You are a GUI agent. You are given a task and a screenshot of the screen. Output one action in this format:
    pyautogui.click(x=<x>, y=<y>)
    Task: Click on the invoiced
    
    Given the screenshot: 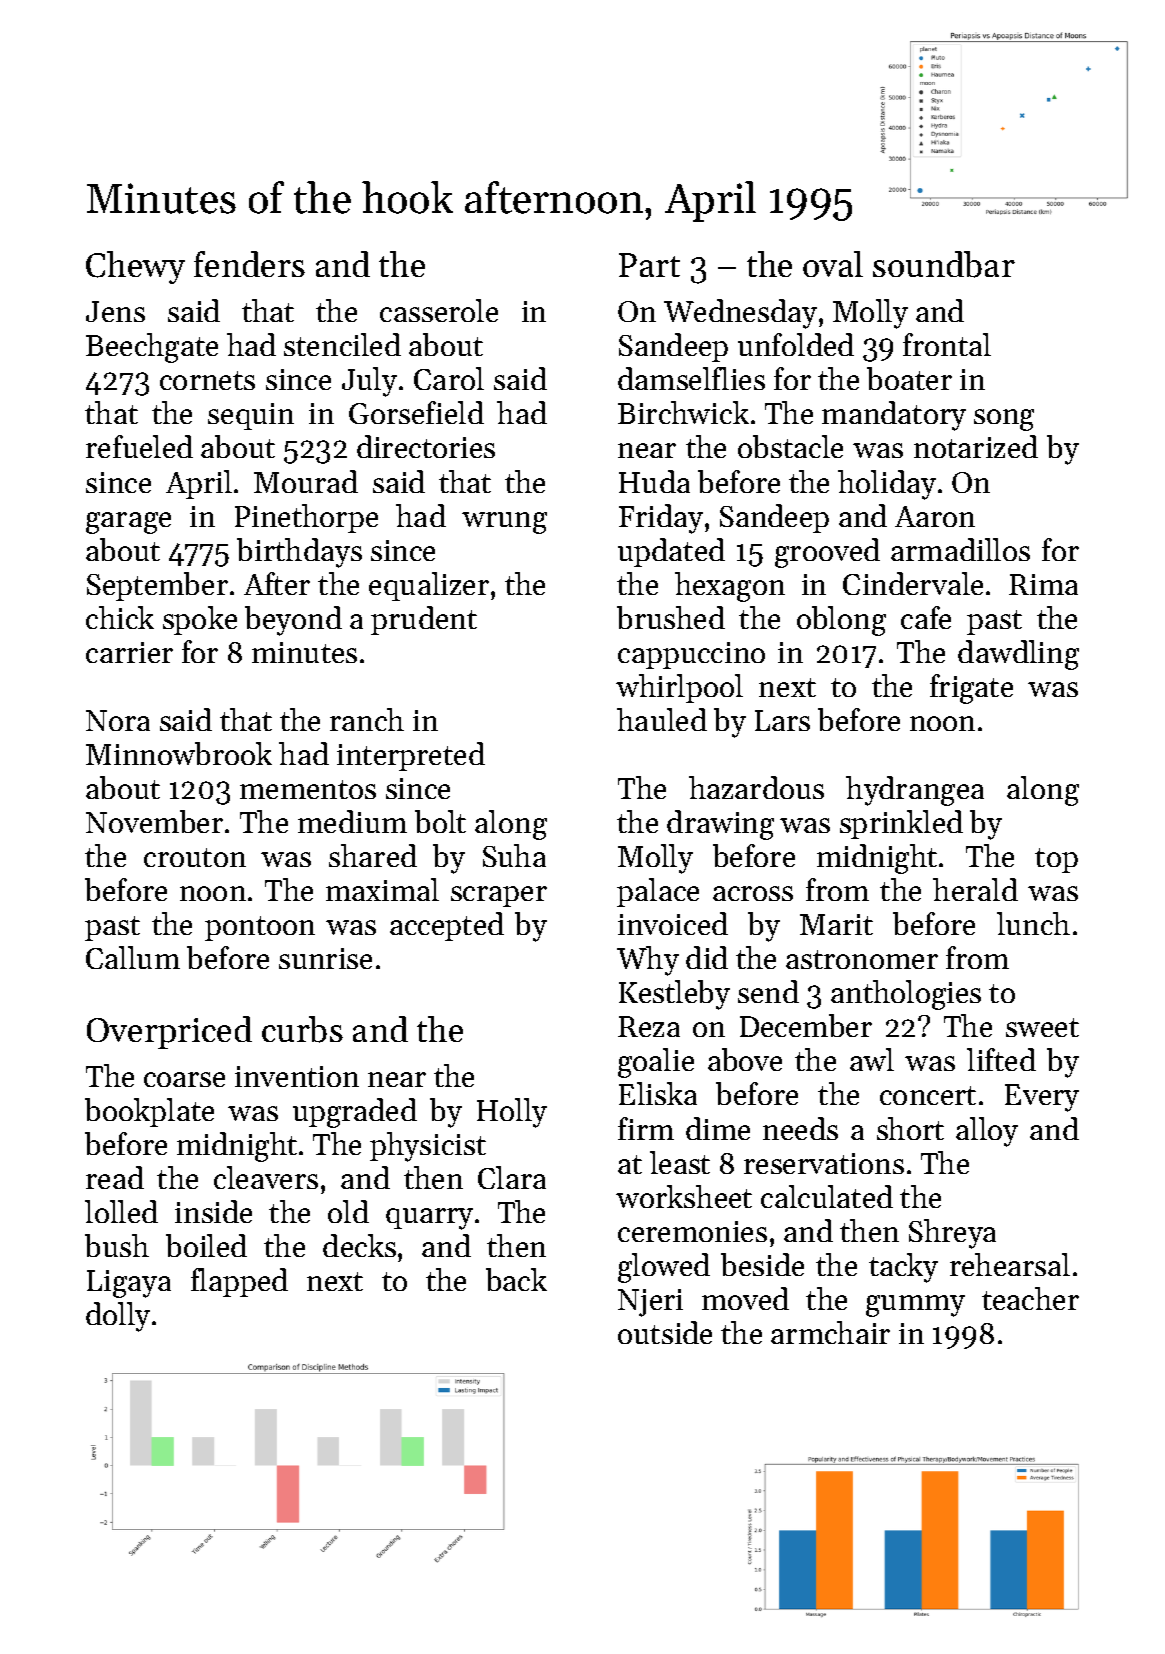 What is the action you would take?
    pyautogui.click(x=673, y=923)
